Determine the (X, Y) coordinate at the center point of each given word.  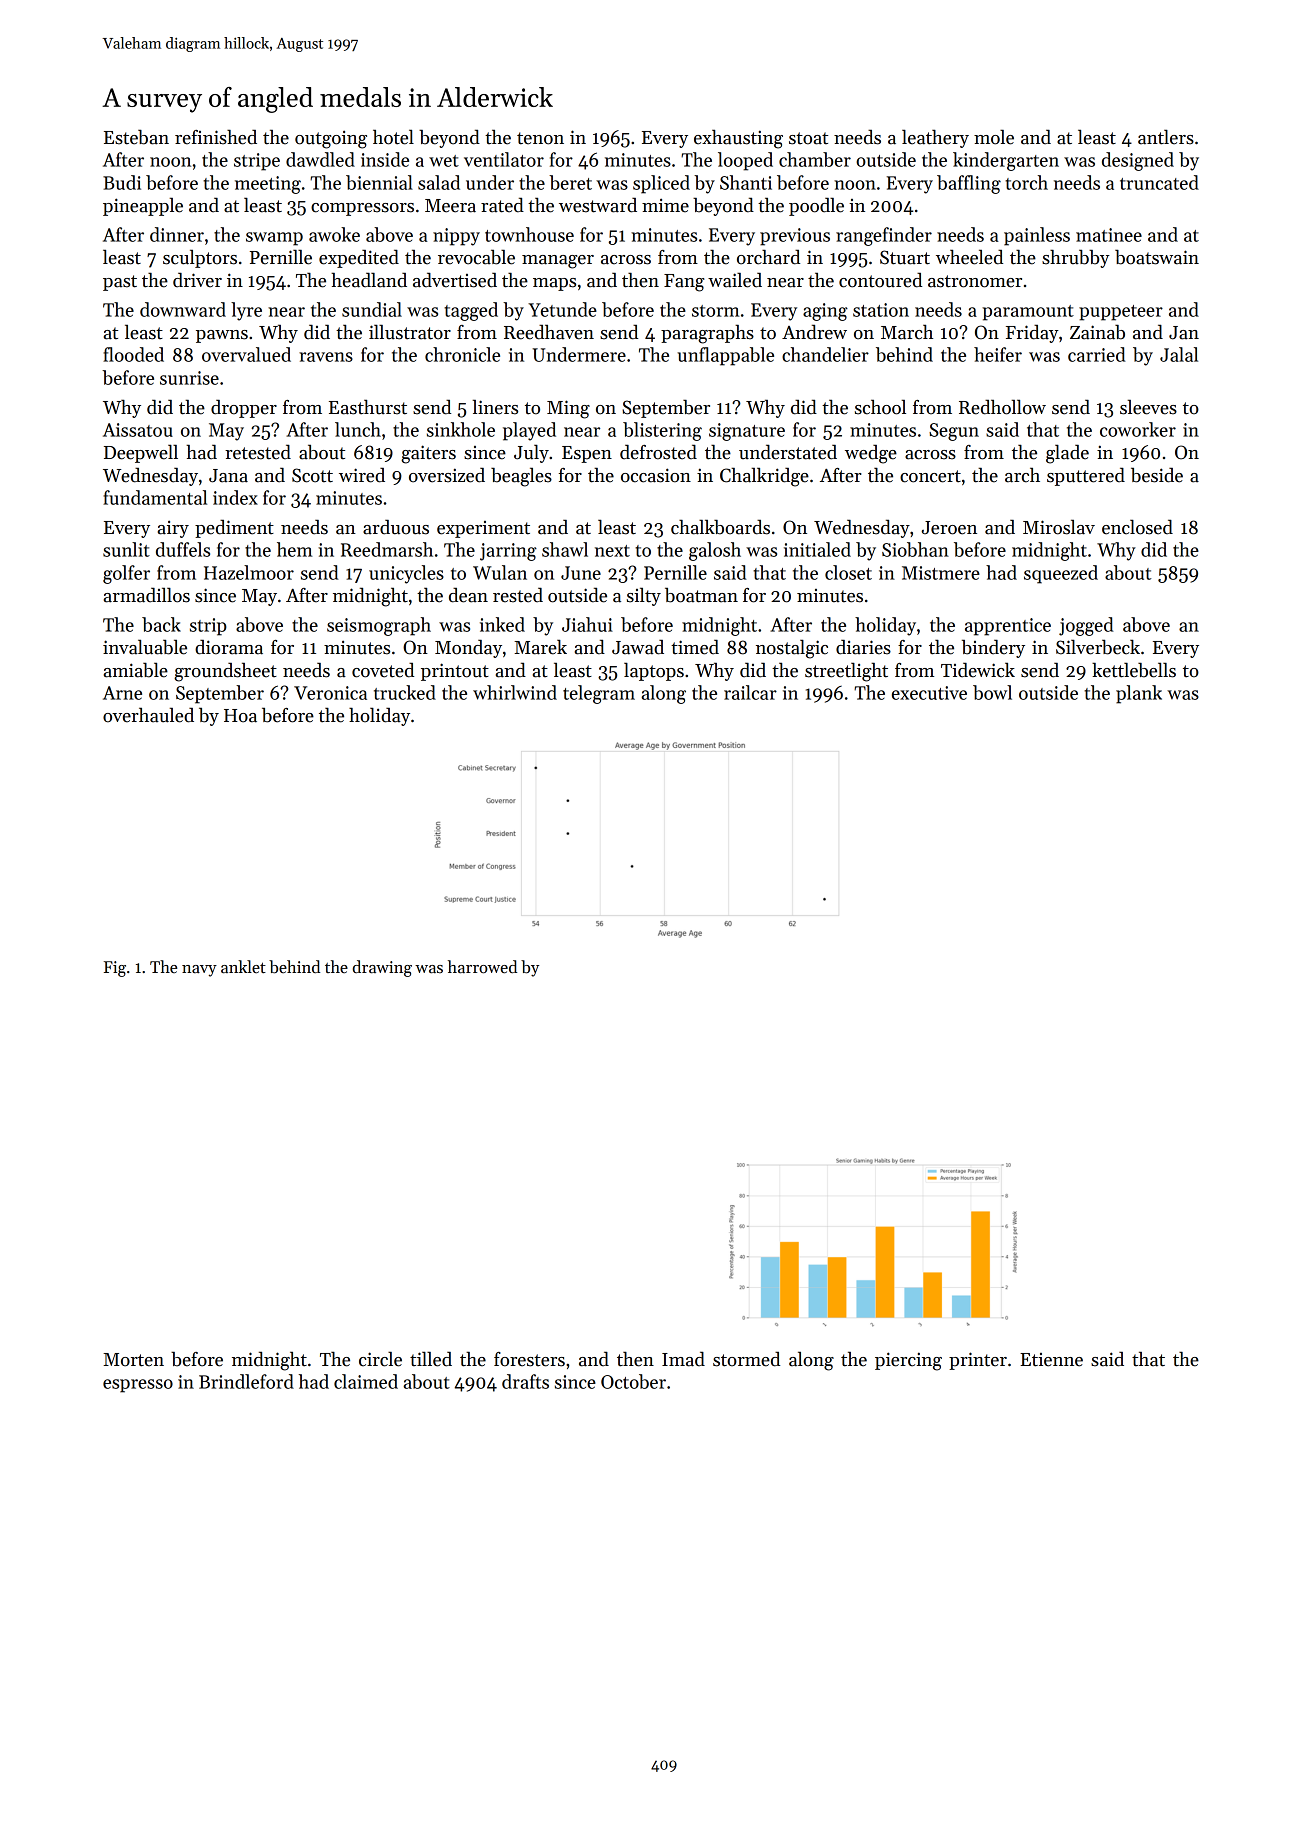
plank (1139, 694)
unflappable (725, 356)
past (120, 283)
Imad (683, 1359)
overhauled (148, 715)
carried (1096, 354)
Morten (133, 1360)
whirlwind (515, 692)
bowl (992, 692)
